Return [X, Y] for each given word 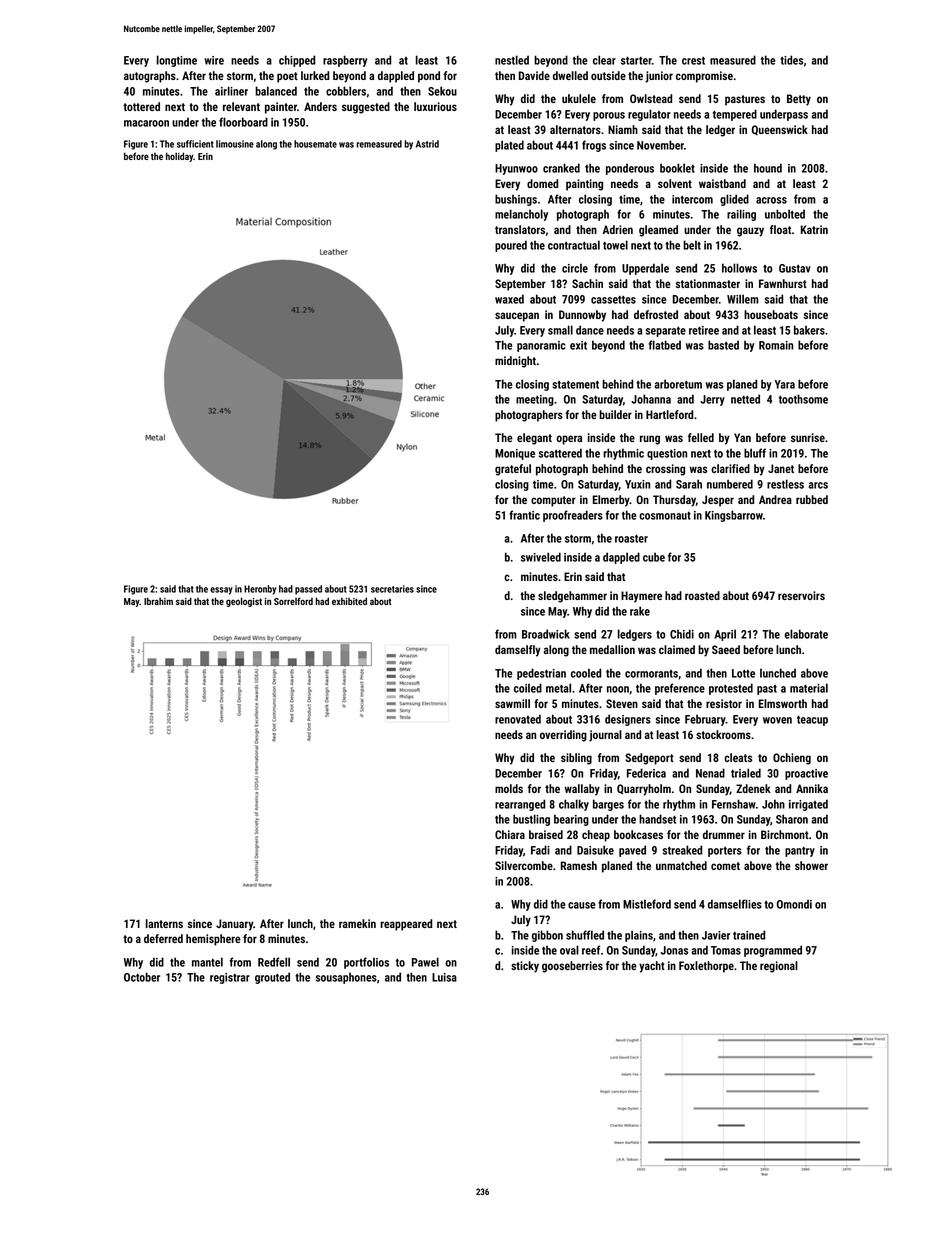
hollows [739, 268]
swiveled [541, 557]
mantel [207, 962]
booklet [677, 168]
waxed [509, 299]
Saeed [726, 649]
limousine [235, 144]
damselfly [518, 651]
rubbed [812, 499]
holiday [179, 157]
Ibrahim [158, 601]
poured [511, 246]
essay [221, 591]
